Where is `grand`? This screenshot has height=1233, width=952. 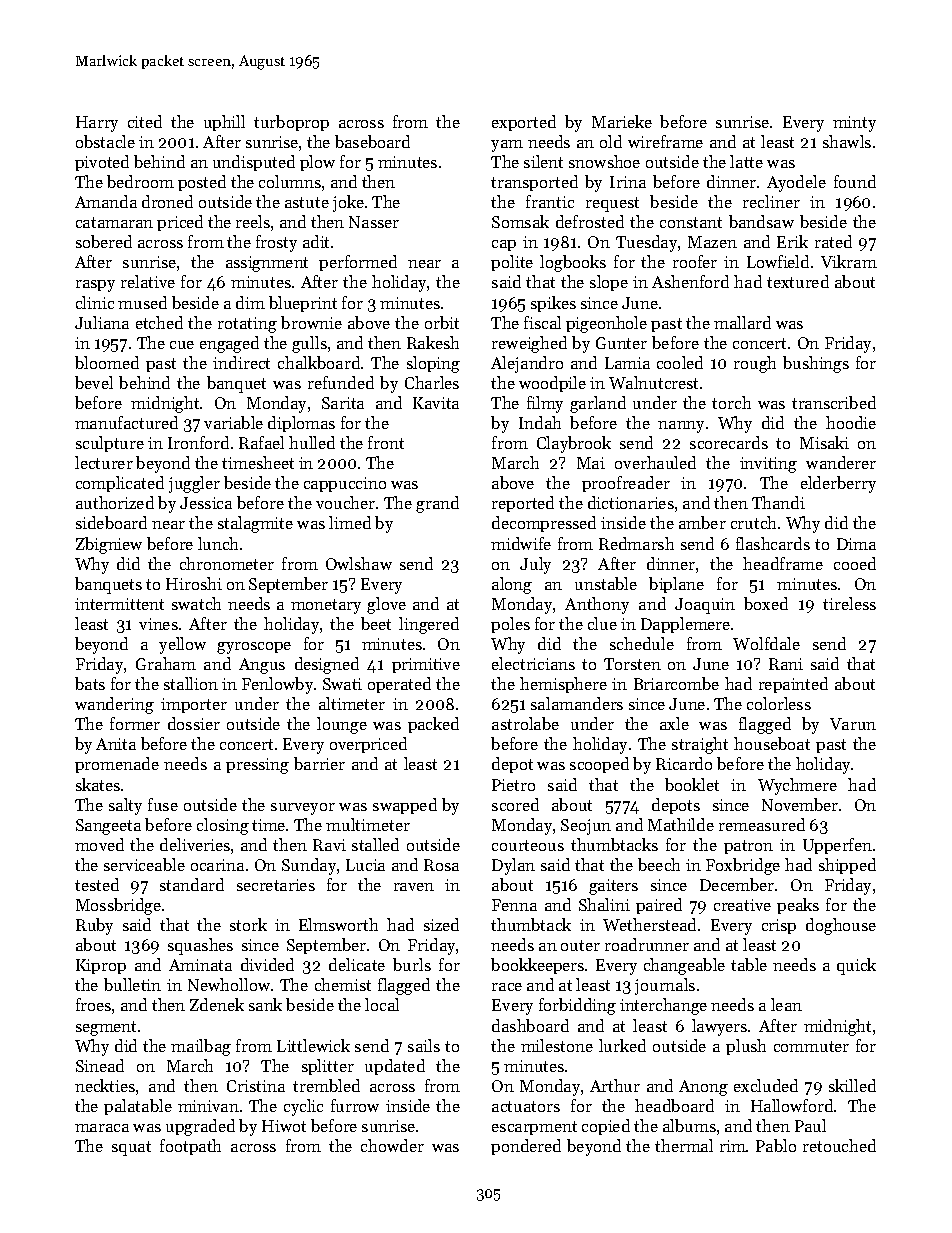 grand is located at coordinates (437, 504).
